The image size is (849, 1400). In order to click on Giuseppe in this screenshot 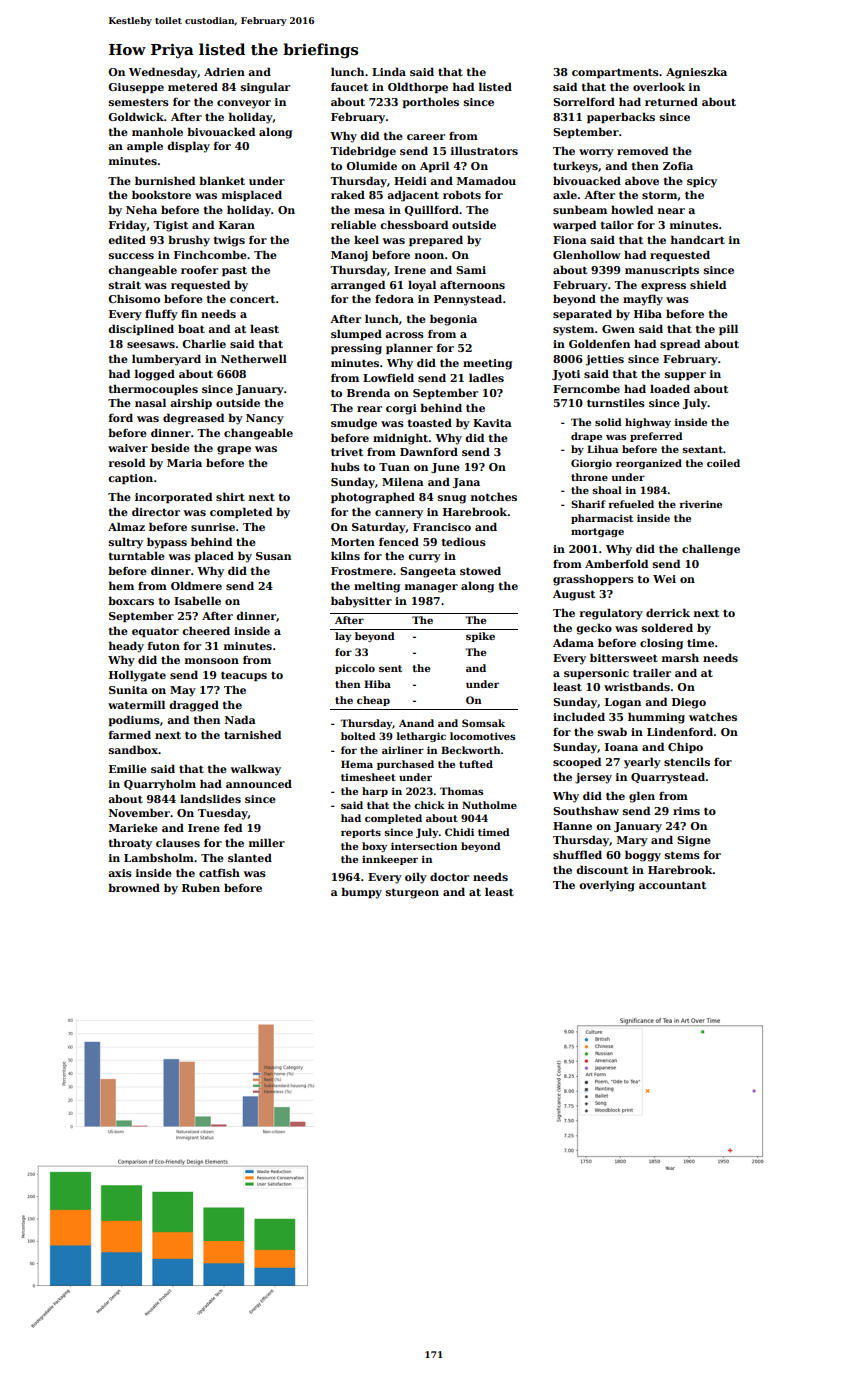, I will do `click(136, 88)`.
